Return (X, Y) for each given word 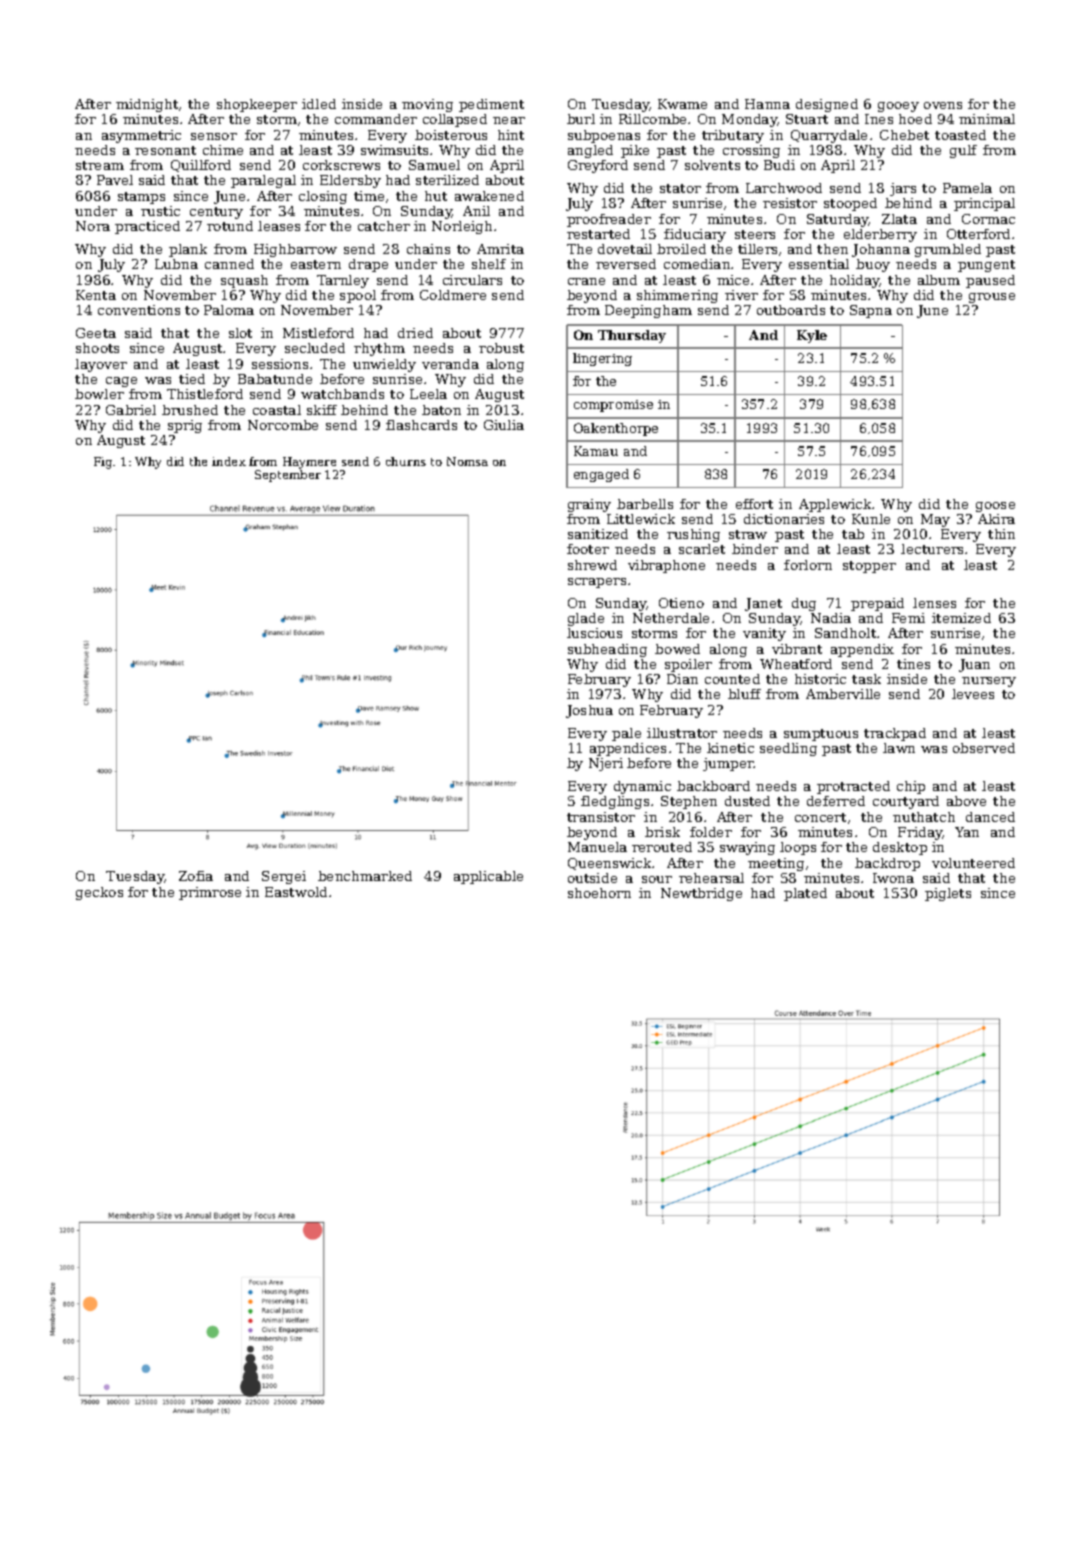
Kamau (596, 451)
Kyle (812, 336)
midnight (147, 105)
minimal (987, 119)
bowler (99, 394)
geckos (99, 893)
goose (995, 507)
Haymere (309, 463)
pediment (491, 105)
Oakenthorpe (616, 429)
